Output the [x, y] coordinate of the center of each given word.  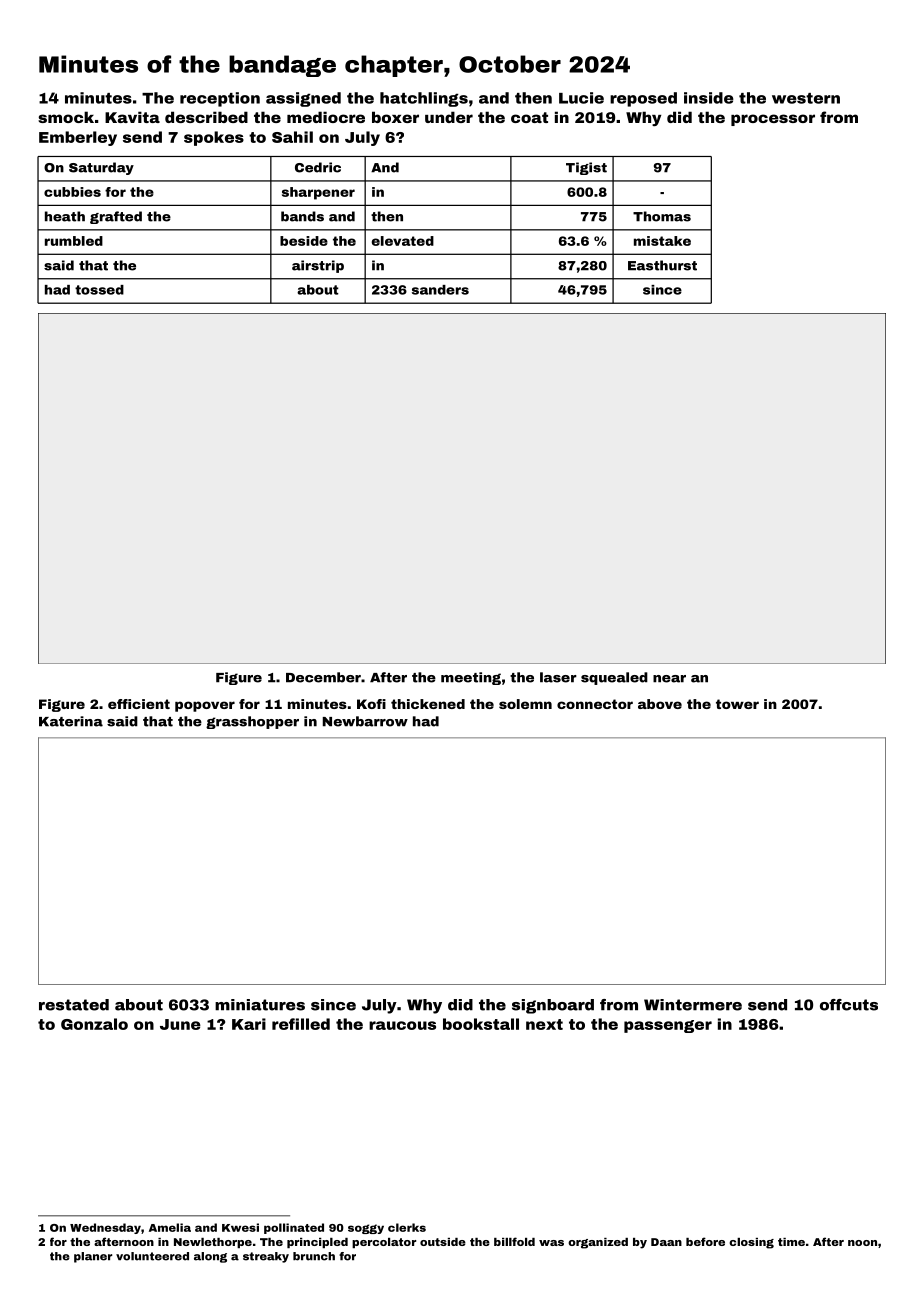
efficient [139, 704]
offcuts [849, 1005]
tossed [99, 290]
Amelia [170, 1227]
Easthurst [662, 265]
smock [66, 117]
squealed [614, 678]
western [806, 98]
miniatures [260, 1005]
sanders [440, 290]
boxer [395, 117]
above [660, 704]
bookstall [481, 1024]
